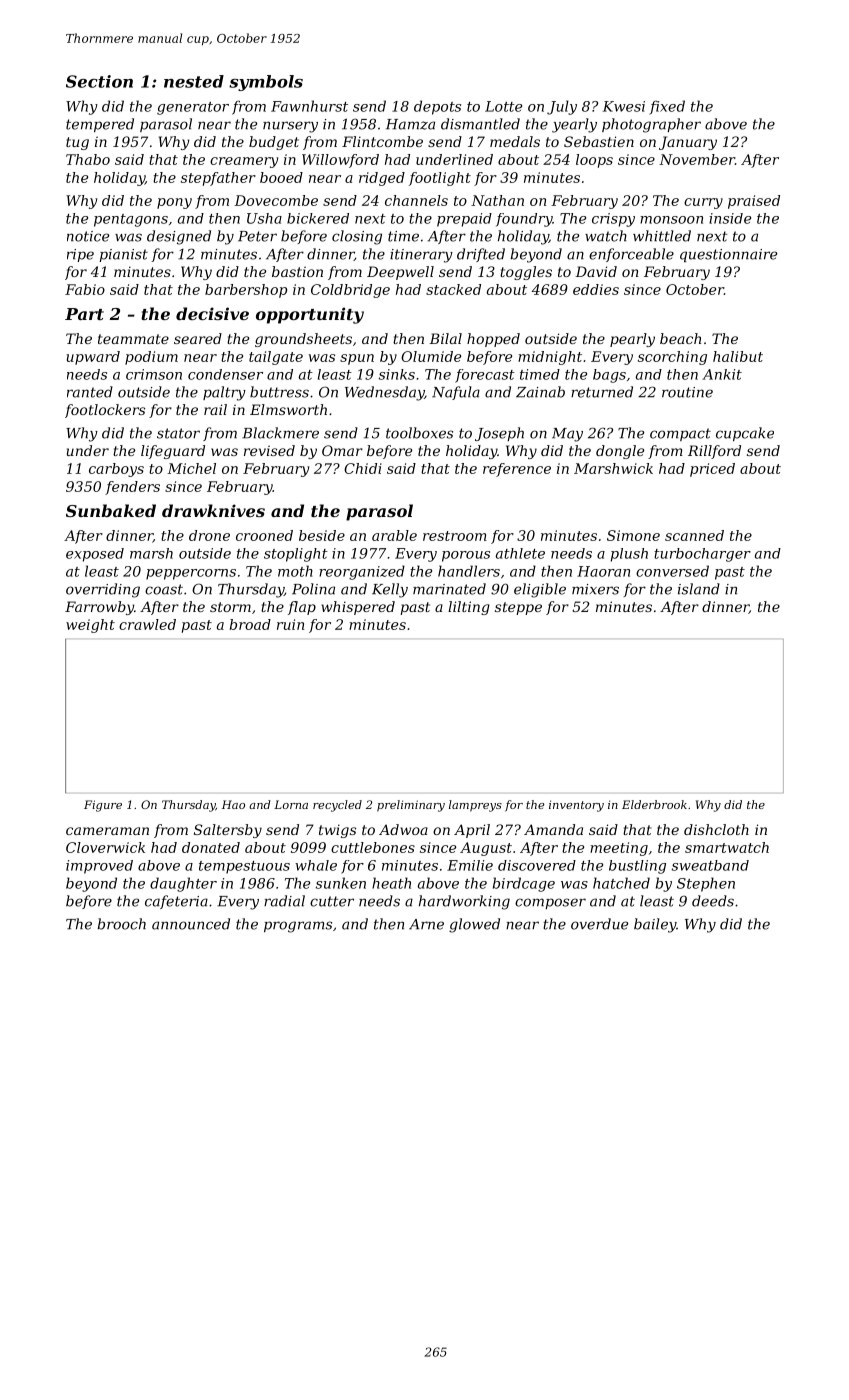 Image resolution: width=849 pixels, height=1400 pixels. Describe the element at coordinates (151, 358) in the screenshot. I see `podium` at that location.
